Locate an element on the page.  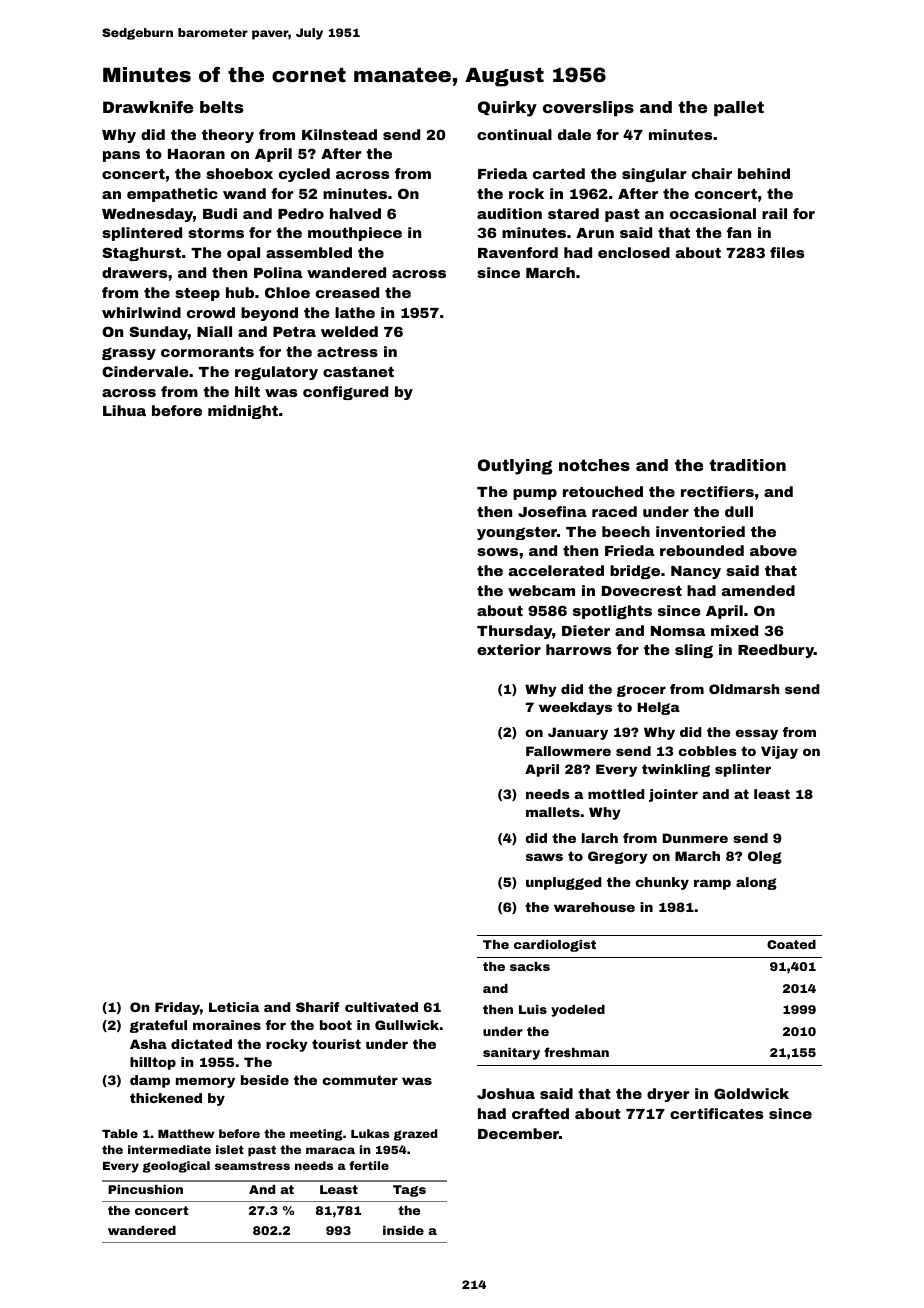
theory is located at coordinates (228, 136).
